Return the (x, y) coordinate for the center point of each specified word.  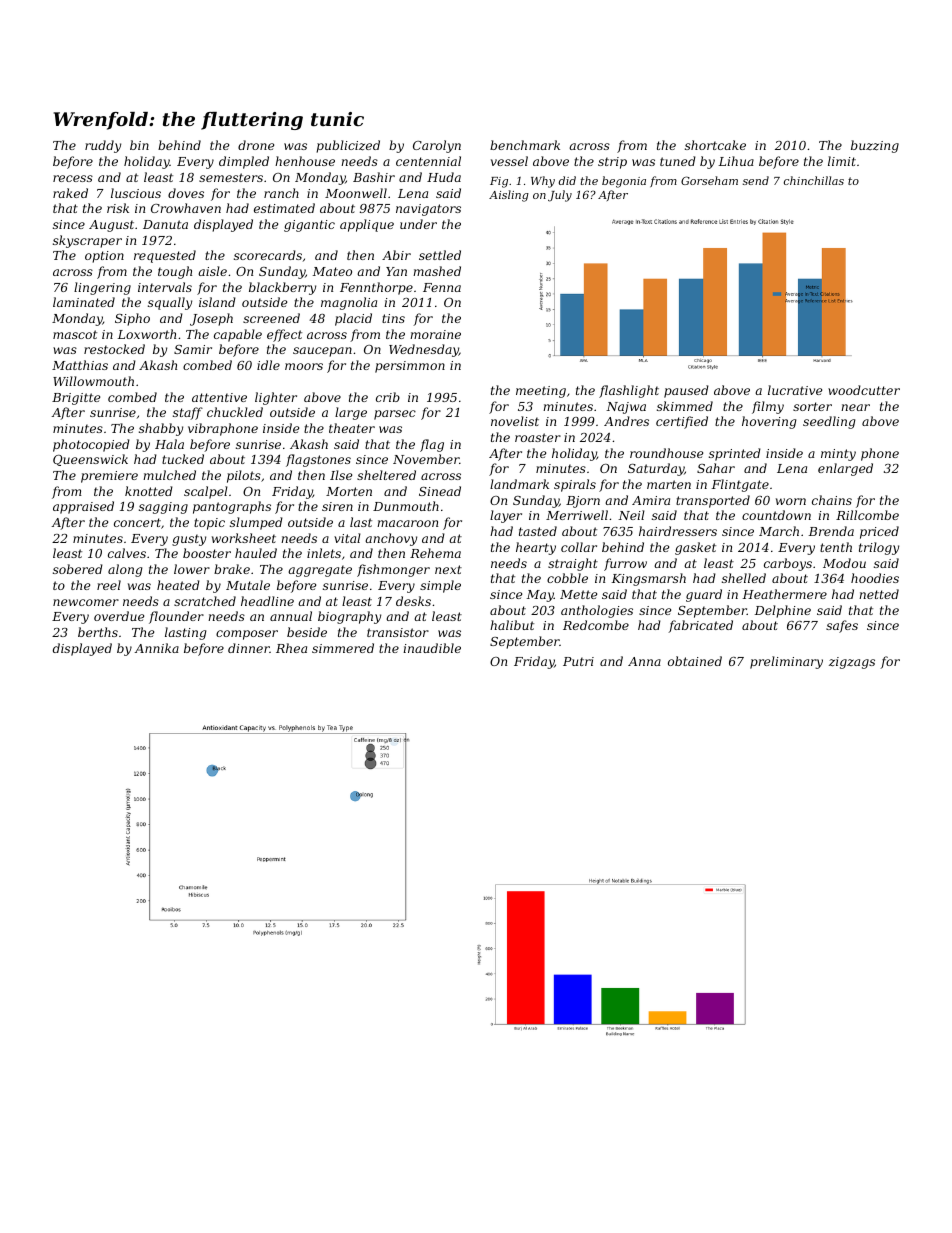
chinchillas (814, 180)
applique (367, 225)
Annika (156, 648)
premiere (109, 477)
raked (70, 193)
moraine (435, 334)
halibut (512, 625)
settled (440, 255)
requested (165, 256)
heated (178, 585)
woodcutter (864, 390)
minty (838, 455)
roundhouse (666, 453)
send (756, 180)
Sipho (132, 319)
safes (842, 626)
